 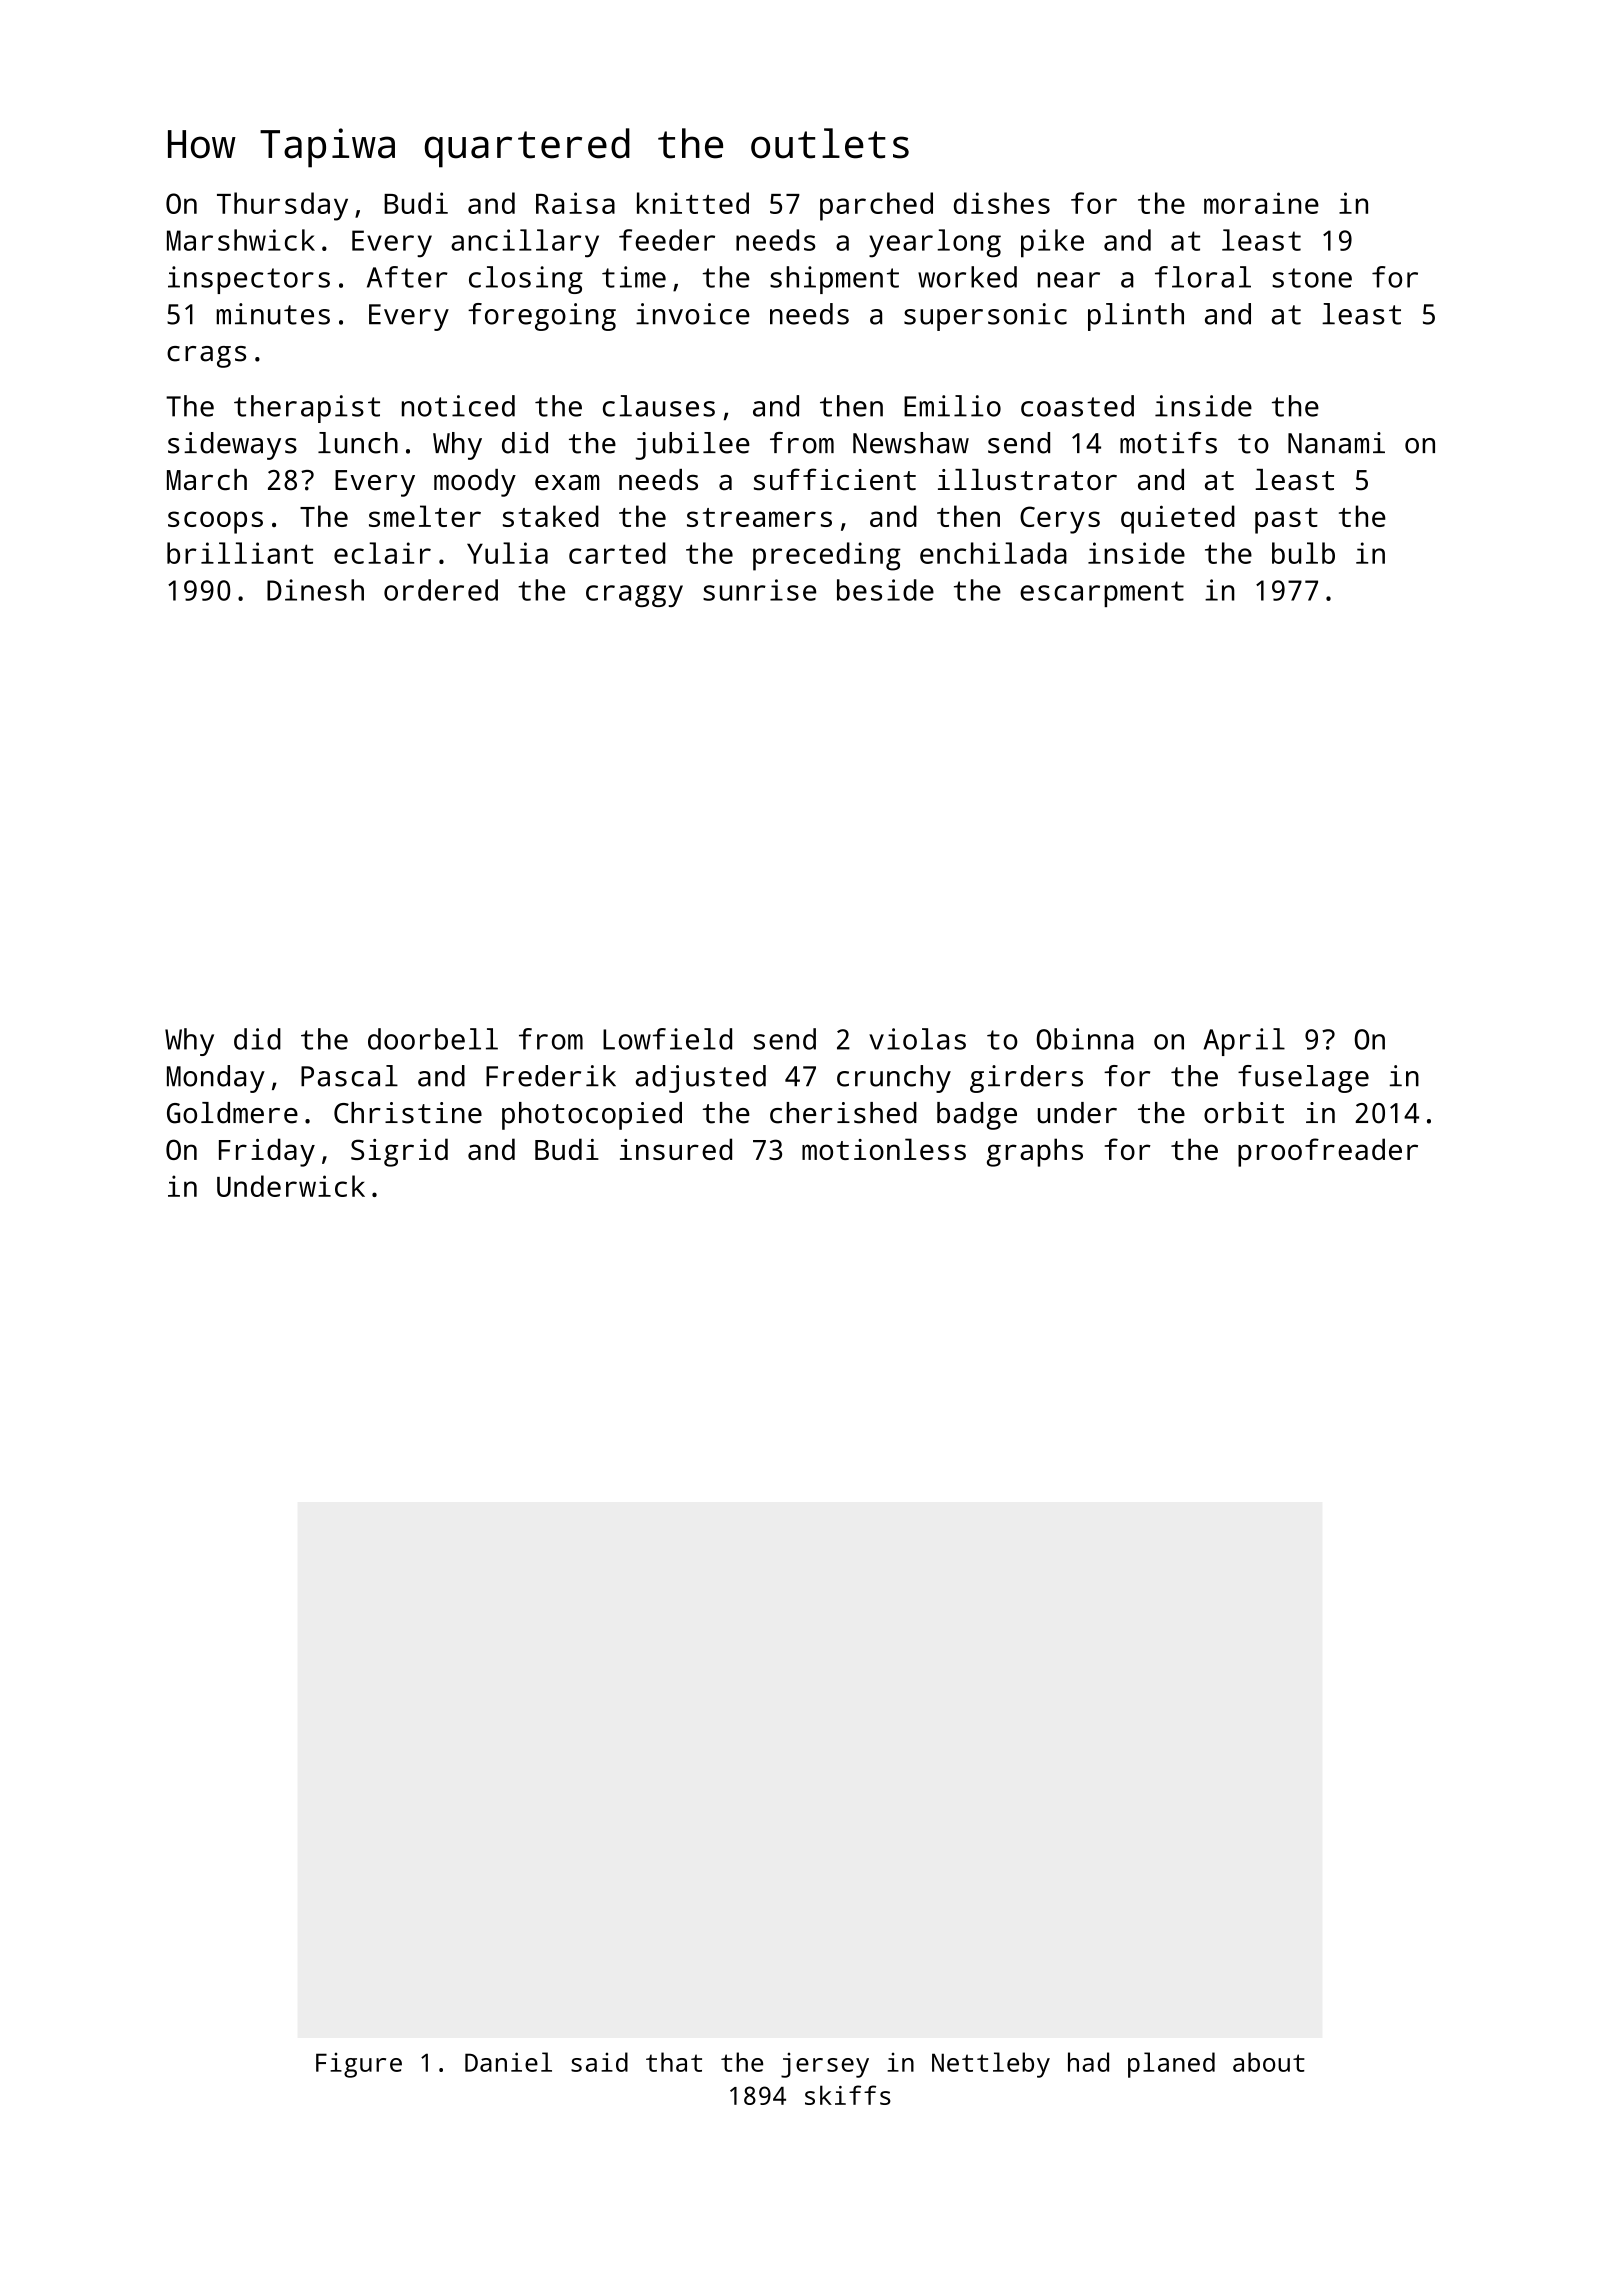 What do you see at coordinates (991, 2065) in the screenshot?
I see `Nettleby` at bounding box center [991, 2065].
